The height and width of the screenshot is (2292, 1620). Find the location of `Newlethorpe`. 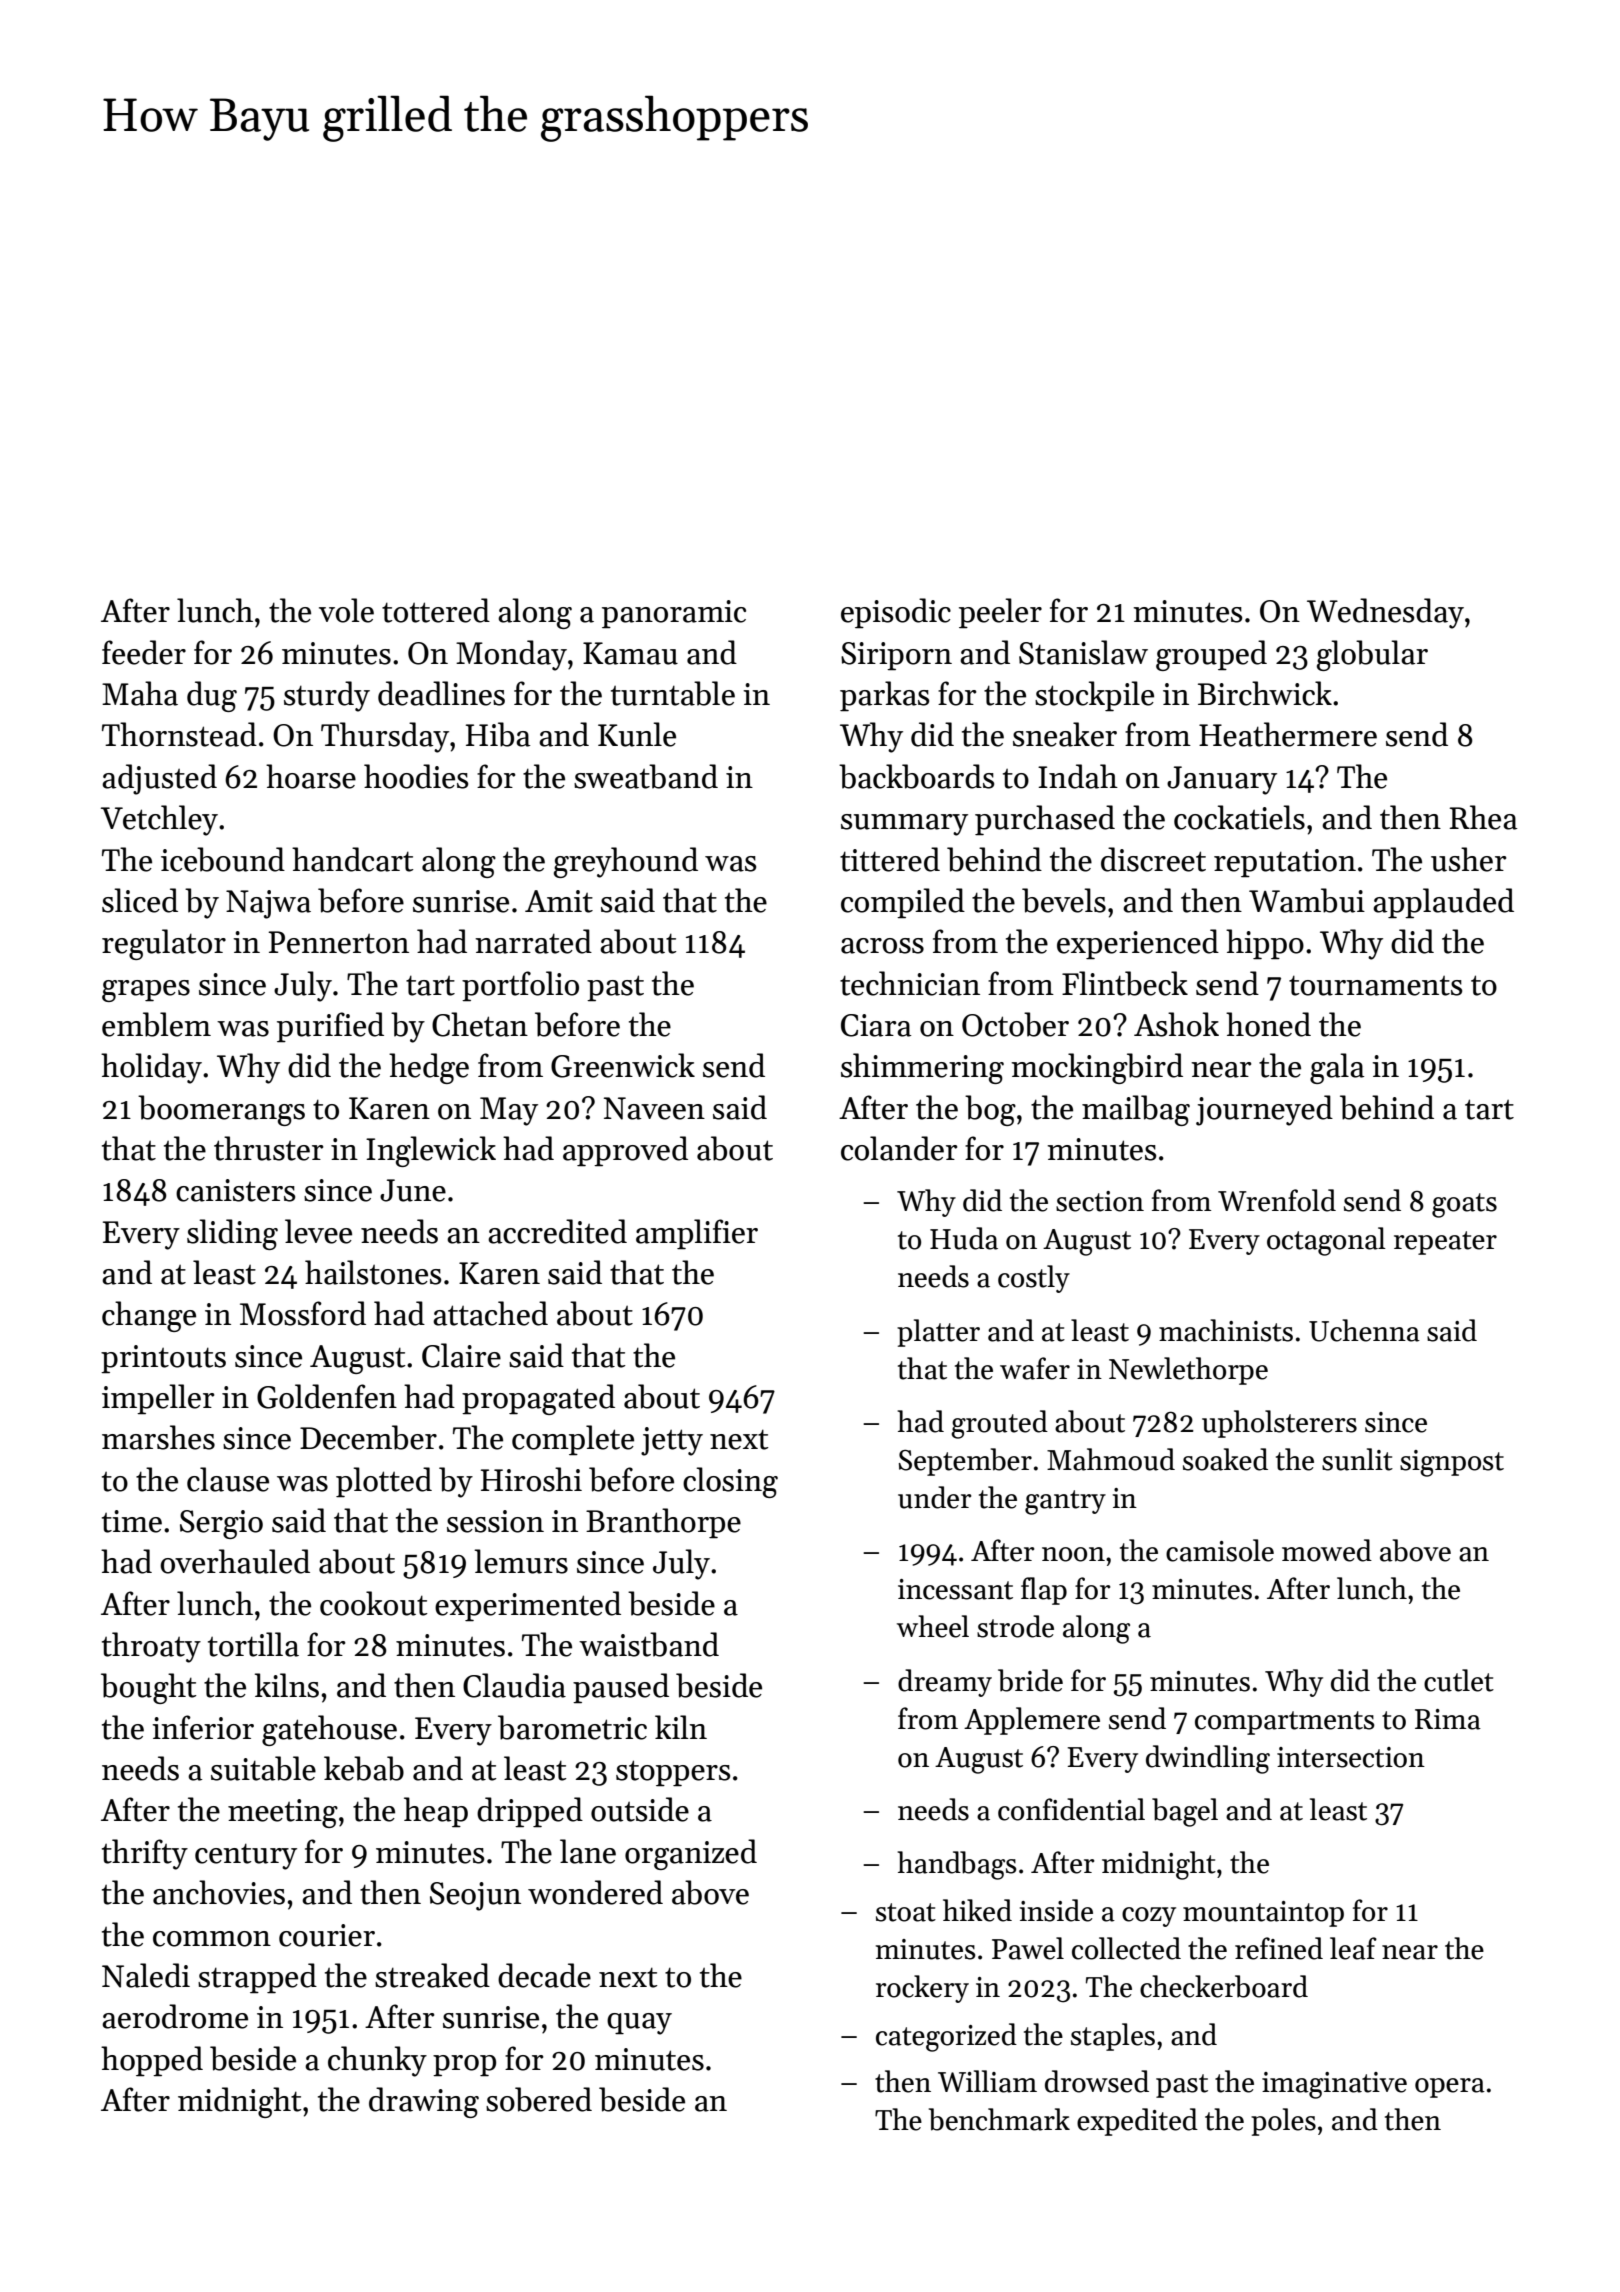

Newlethorpe is located at coordinates (1188, 1371).
